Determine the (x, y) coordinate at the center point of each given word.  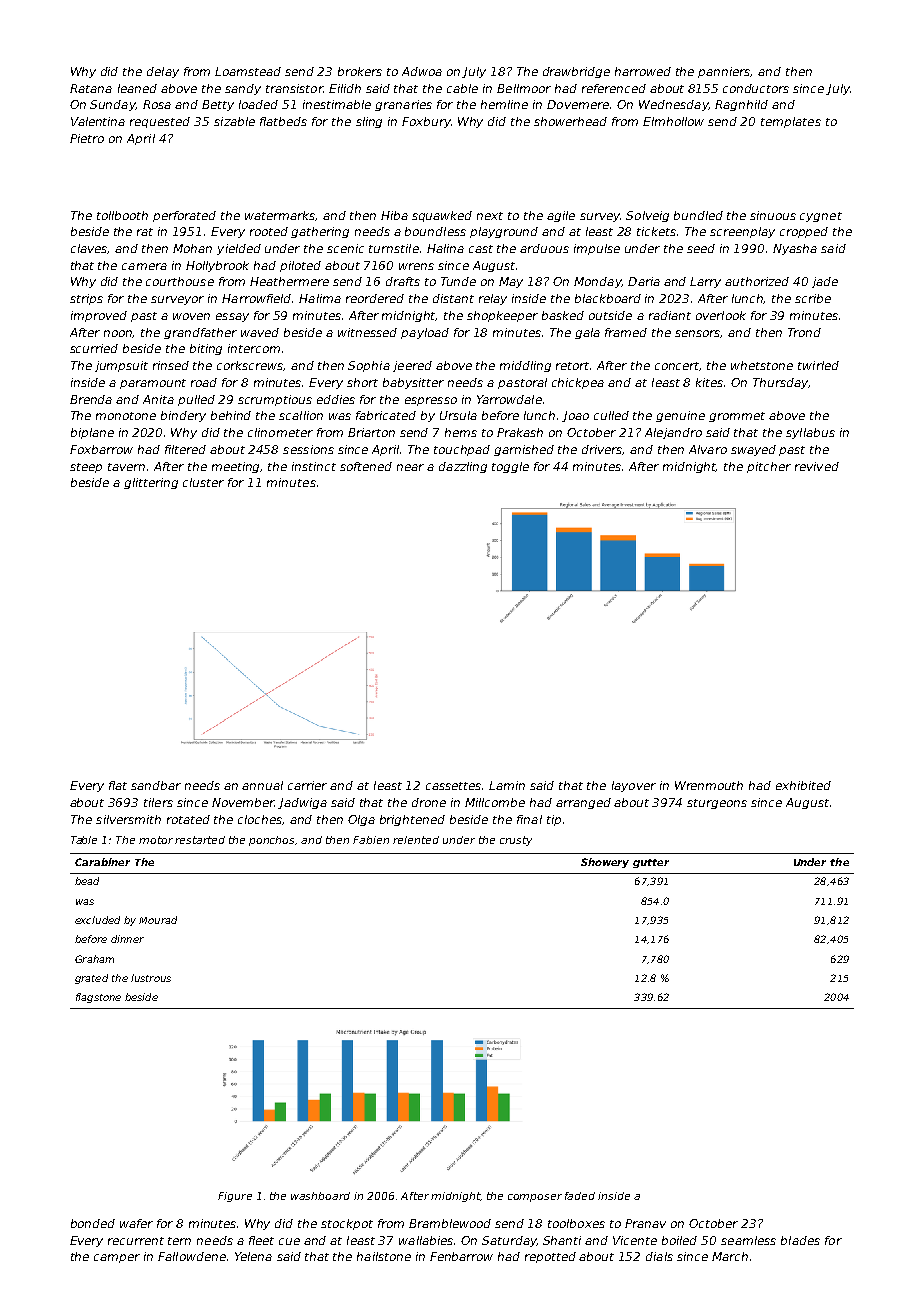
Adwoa (422, 71)
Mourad (158, 920)
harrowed (643, 71)
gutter (651, 863)
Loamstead (248, 71)
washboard (320, 1196)
